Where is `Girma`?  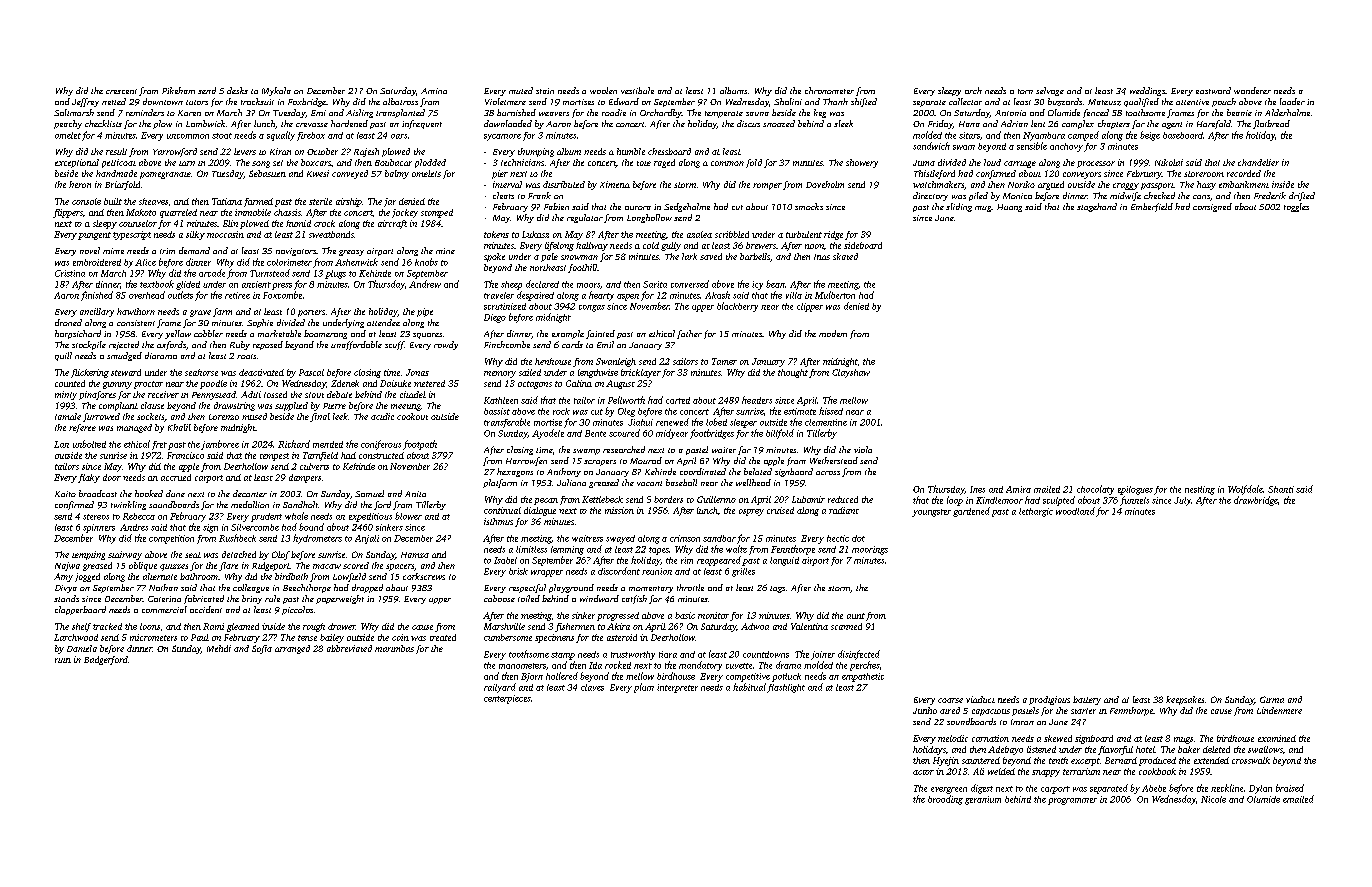 Girma is located at coordinates (1272, 699).
